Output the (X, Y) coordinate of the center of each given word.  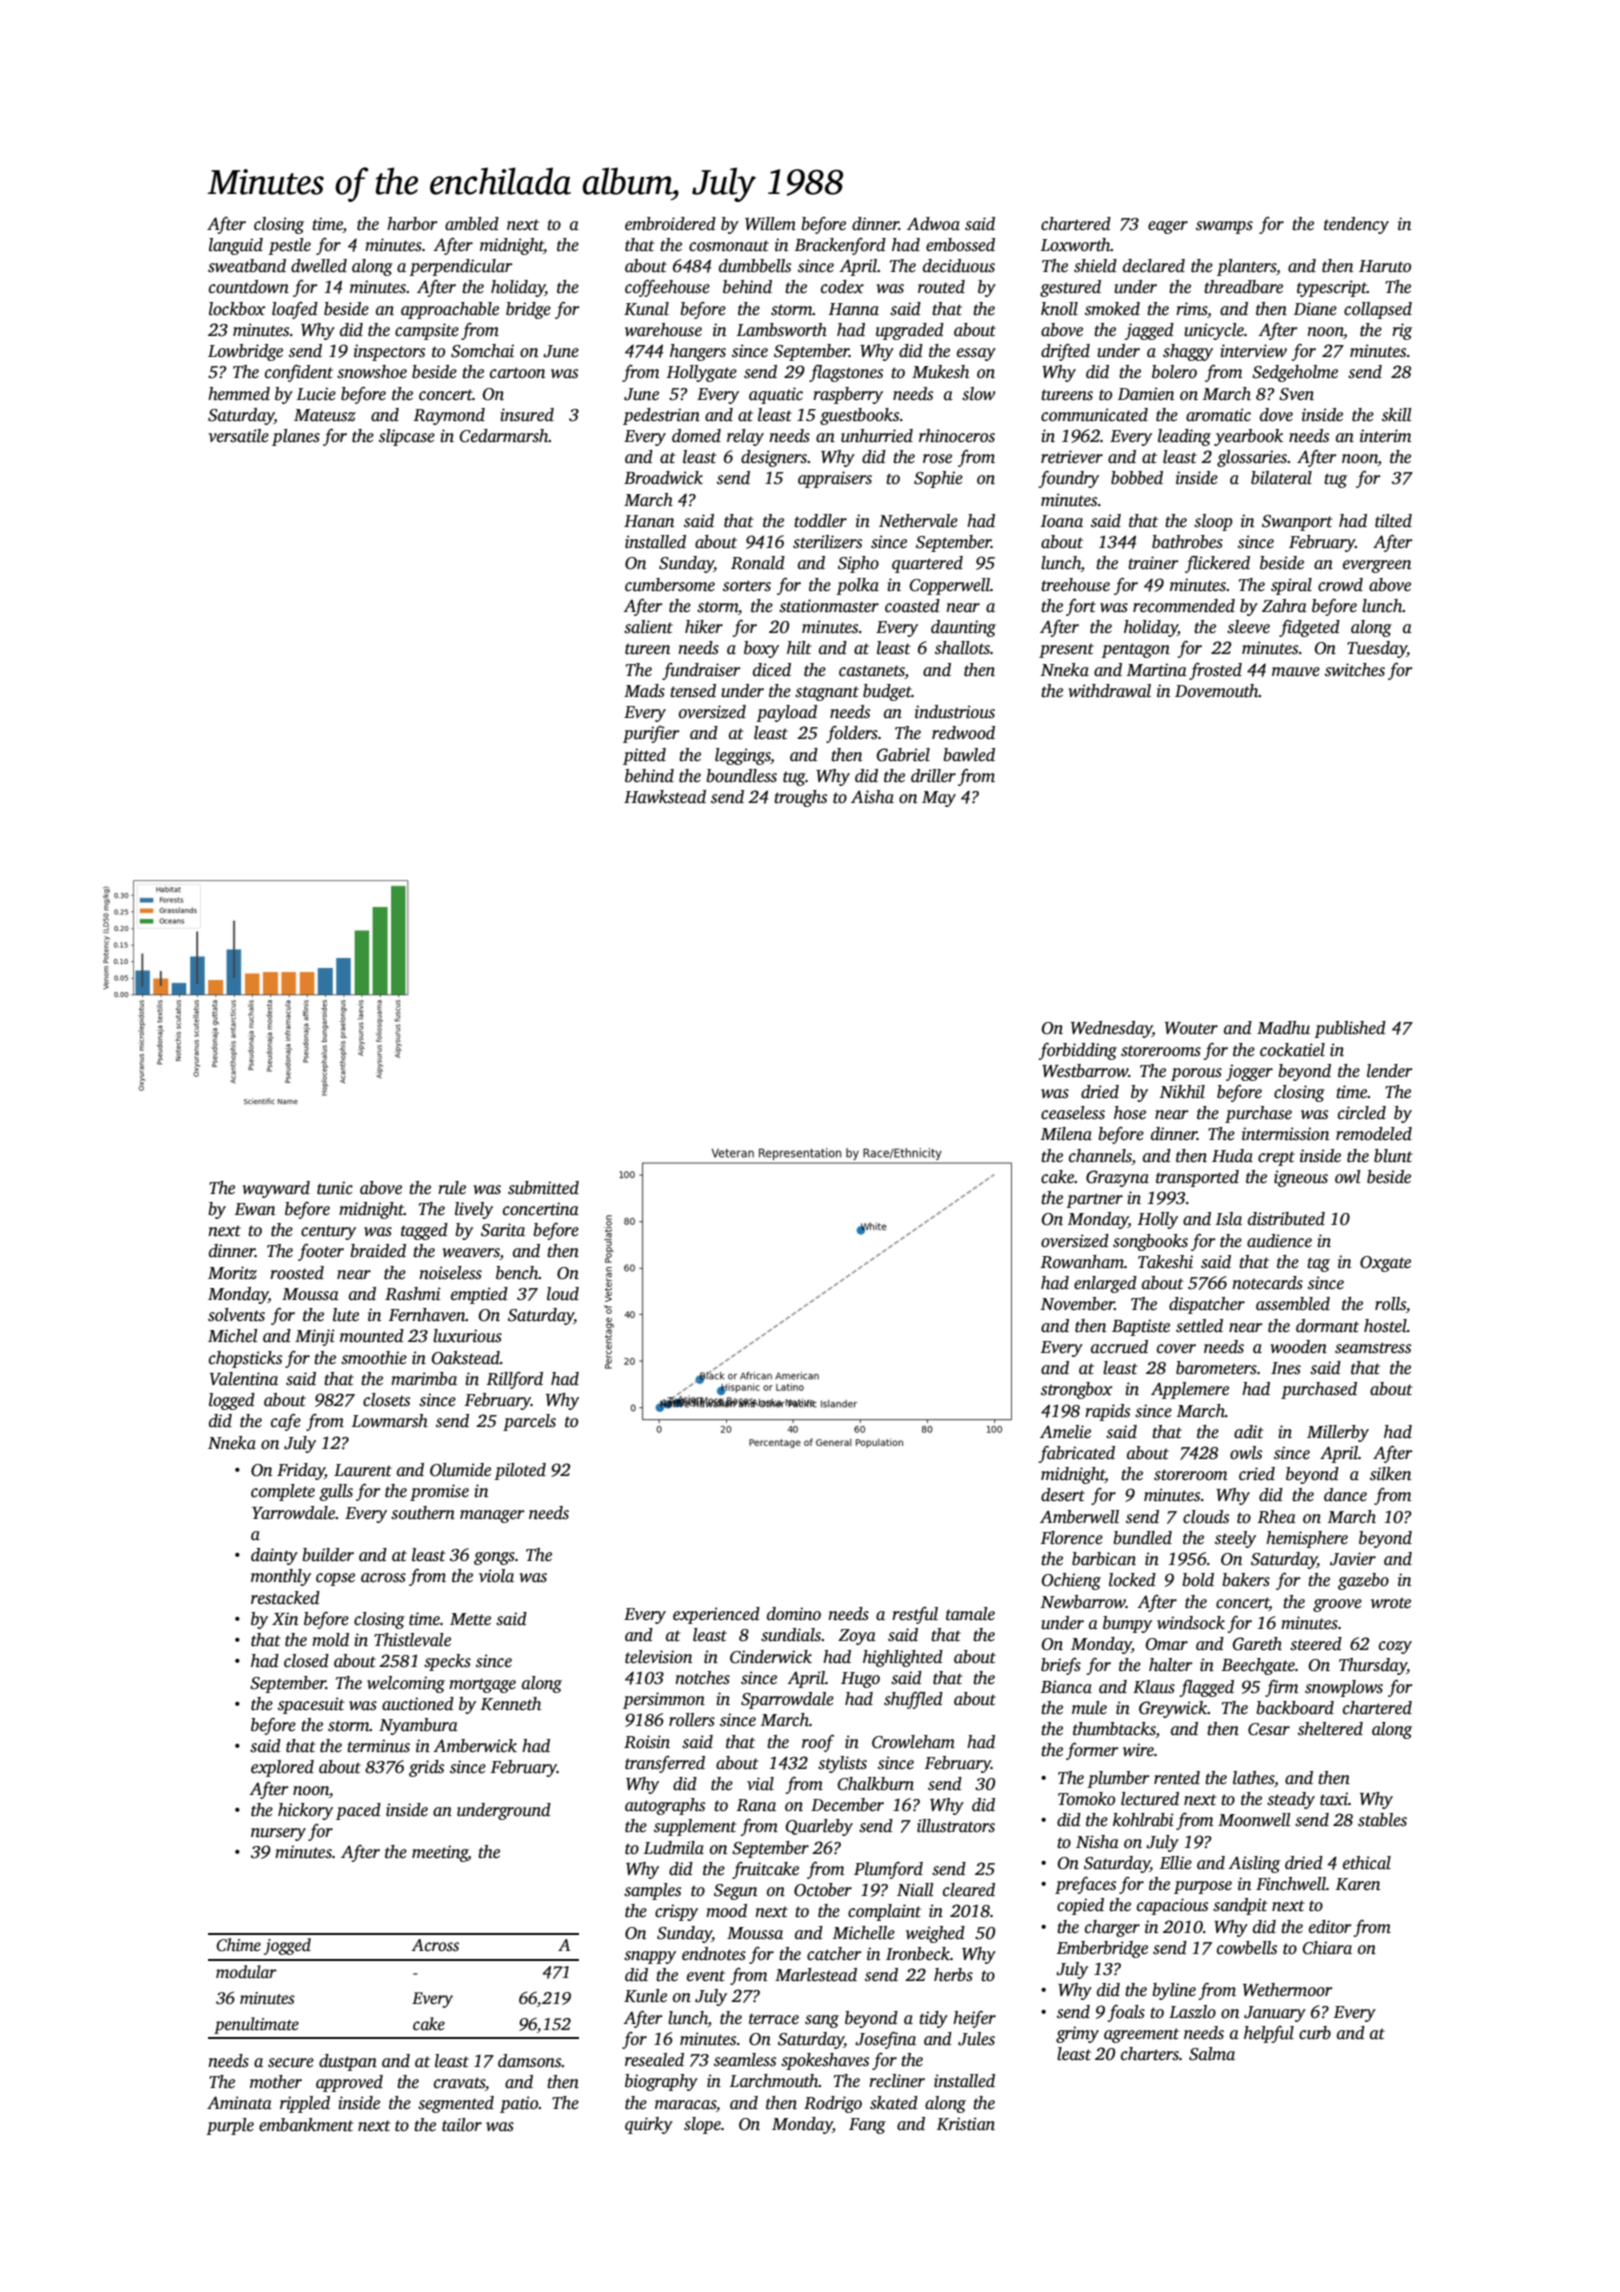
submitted (543, 1188)
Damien (1146, 394)
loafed (295, 310)
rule (452, 1188)
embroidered (670, 224)
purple (230, 2126)
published (1350, 1029)
